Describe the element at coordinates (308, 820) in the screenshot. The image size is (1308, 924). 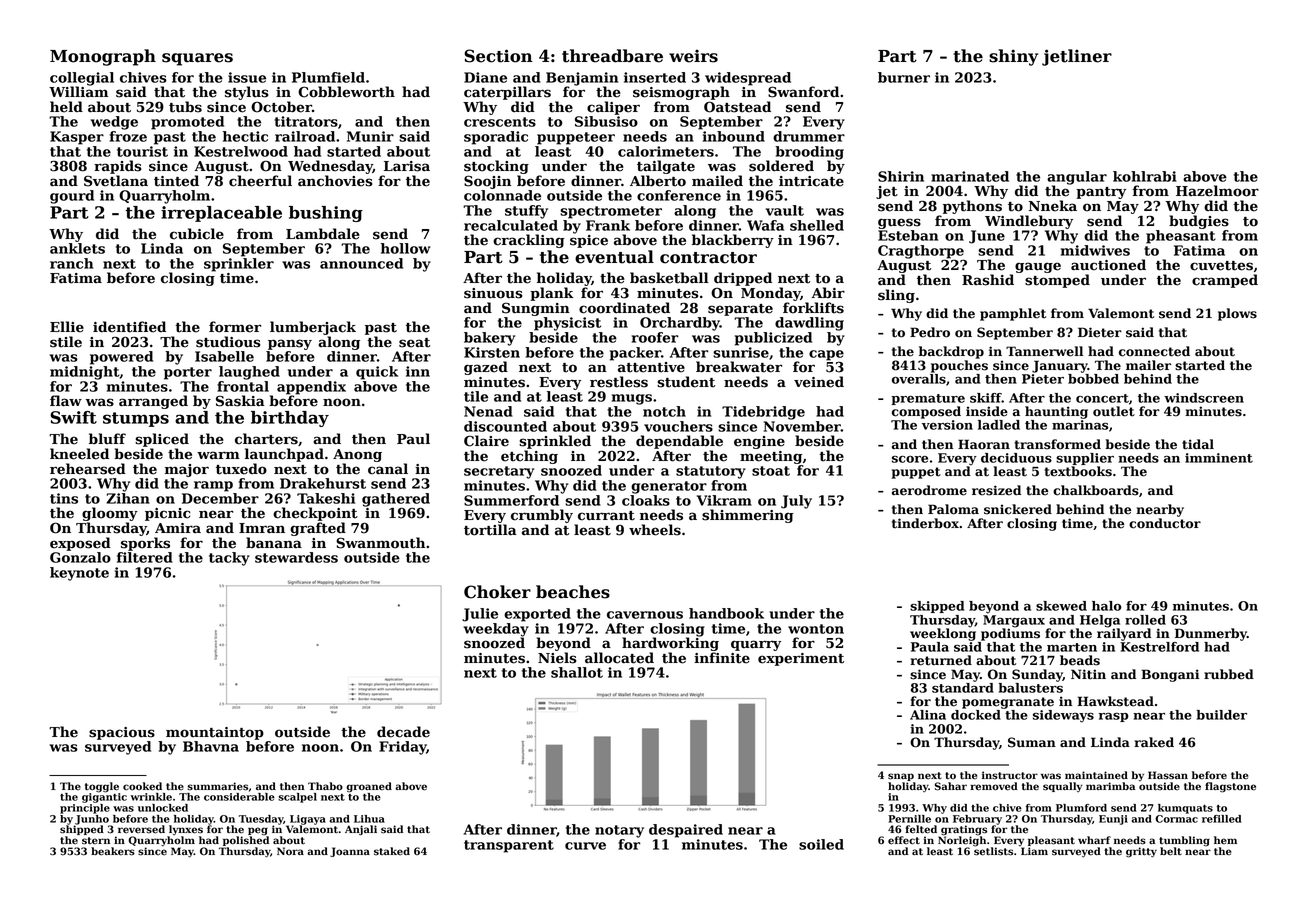
I see `Ligaya` at that location.
